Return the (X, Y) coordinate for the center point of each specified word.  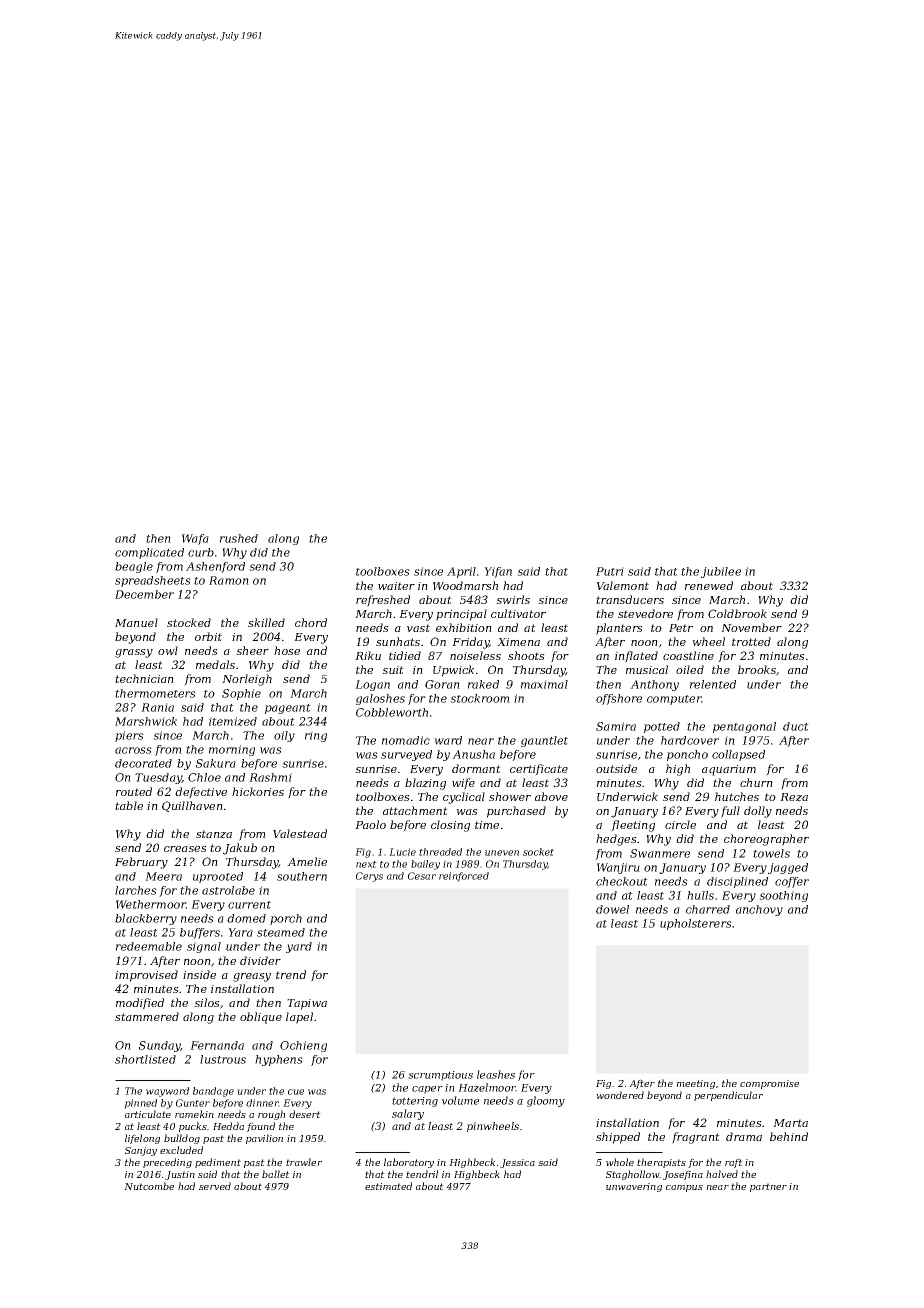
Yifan (498, 572)
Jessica (517, 1163)
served (215, 1186)
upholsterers (696, 924)
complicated (149, 553)
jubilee (721, 572)
